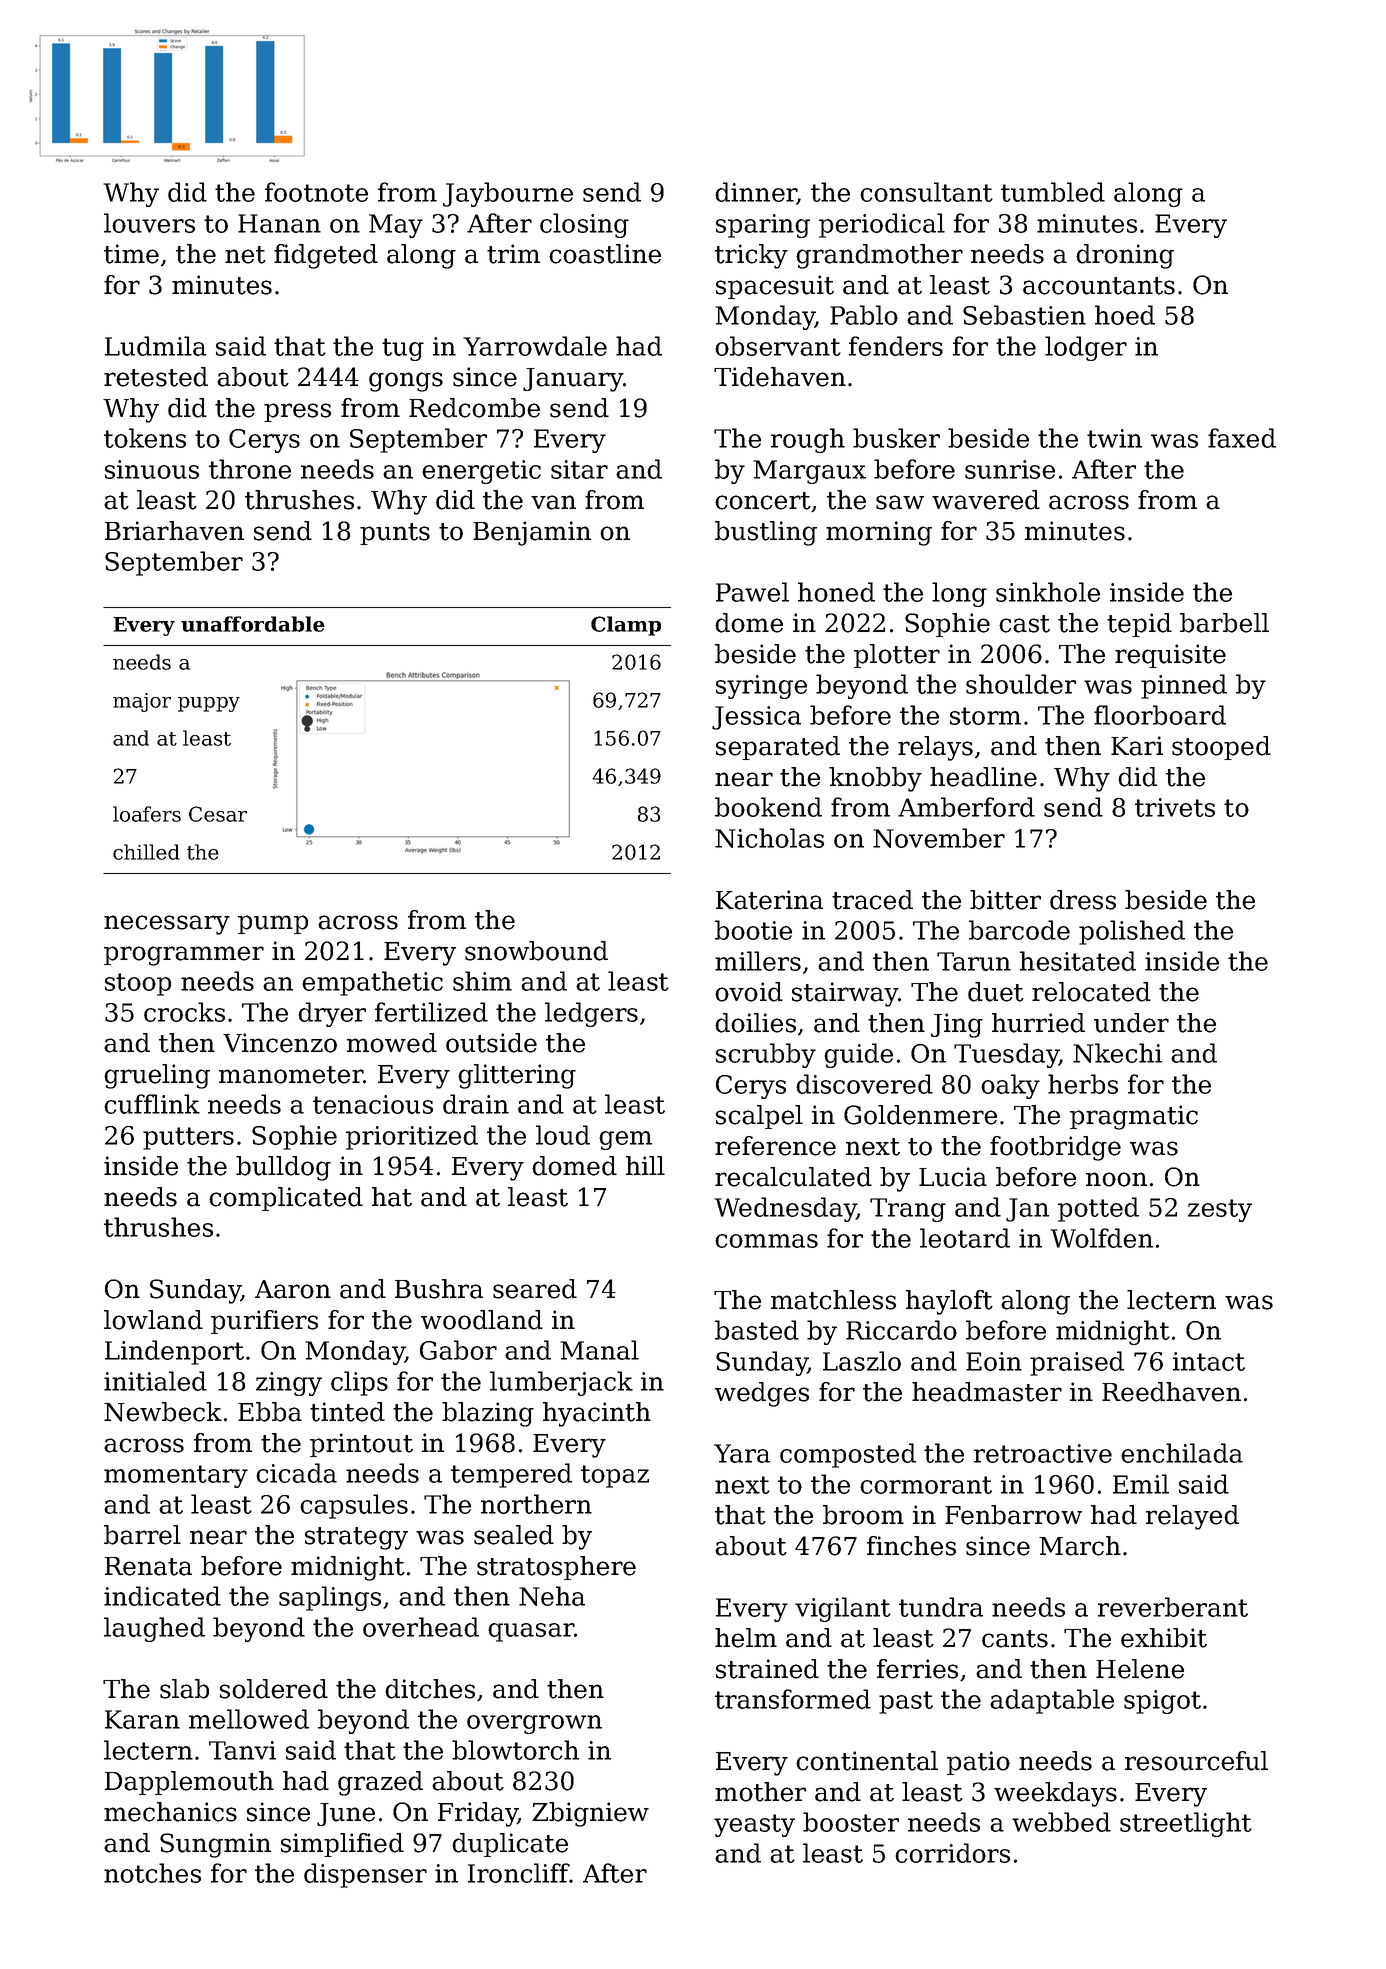 The width and height of the screenshot is (1386, 1969). Describe the element at coordinates (985, 716) in the screenshot. I see `storm` at that location.
